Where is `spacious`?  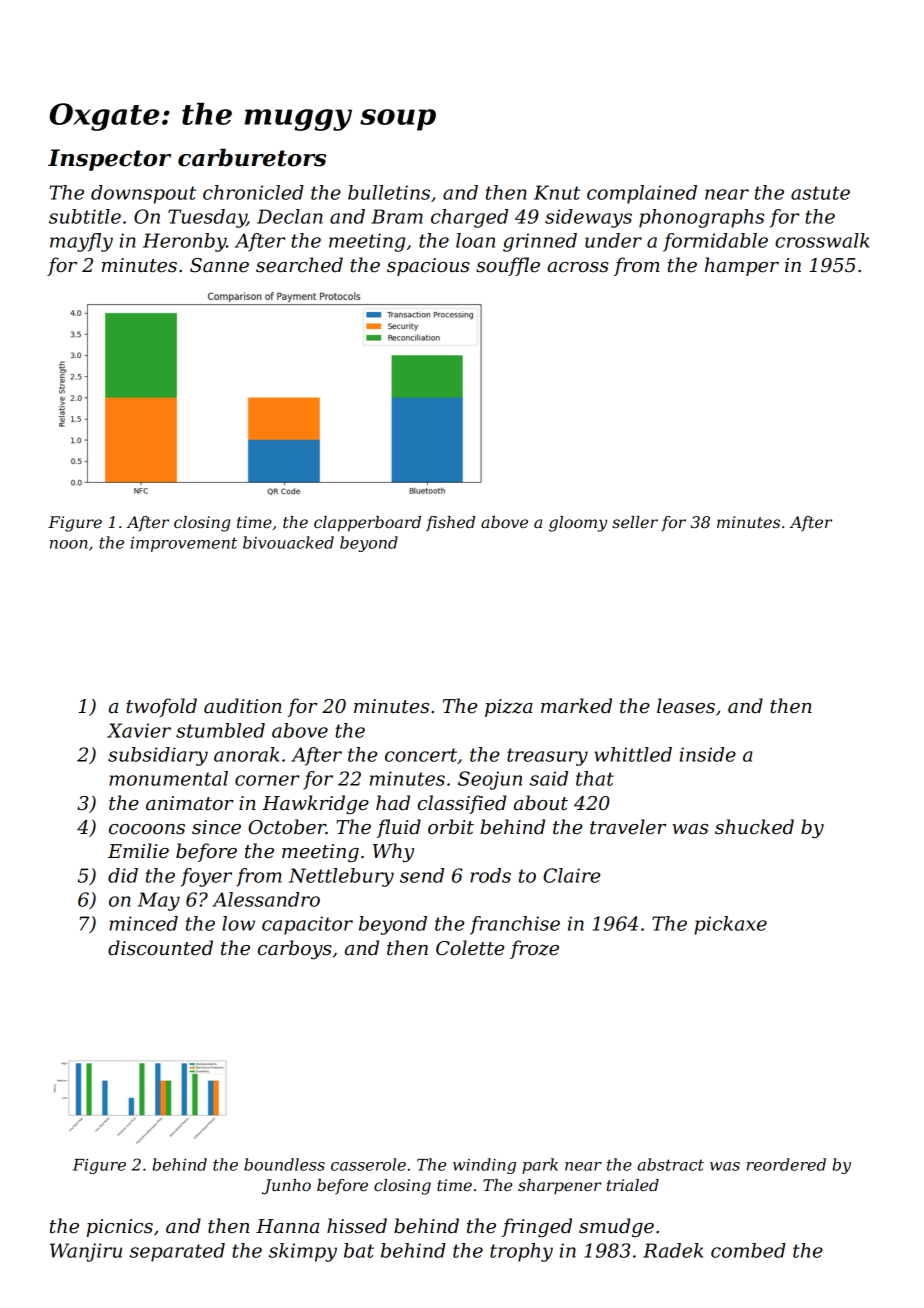
spacious is located at coordinates (428, 267).
